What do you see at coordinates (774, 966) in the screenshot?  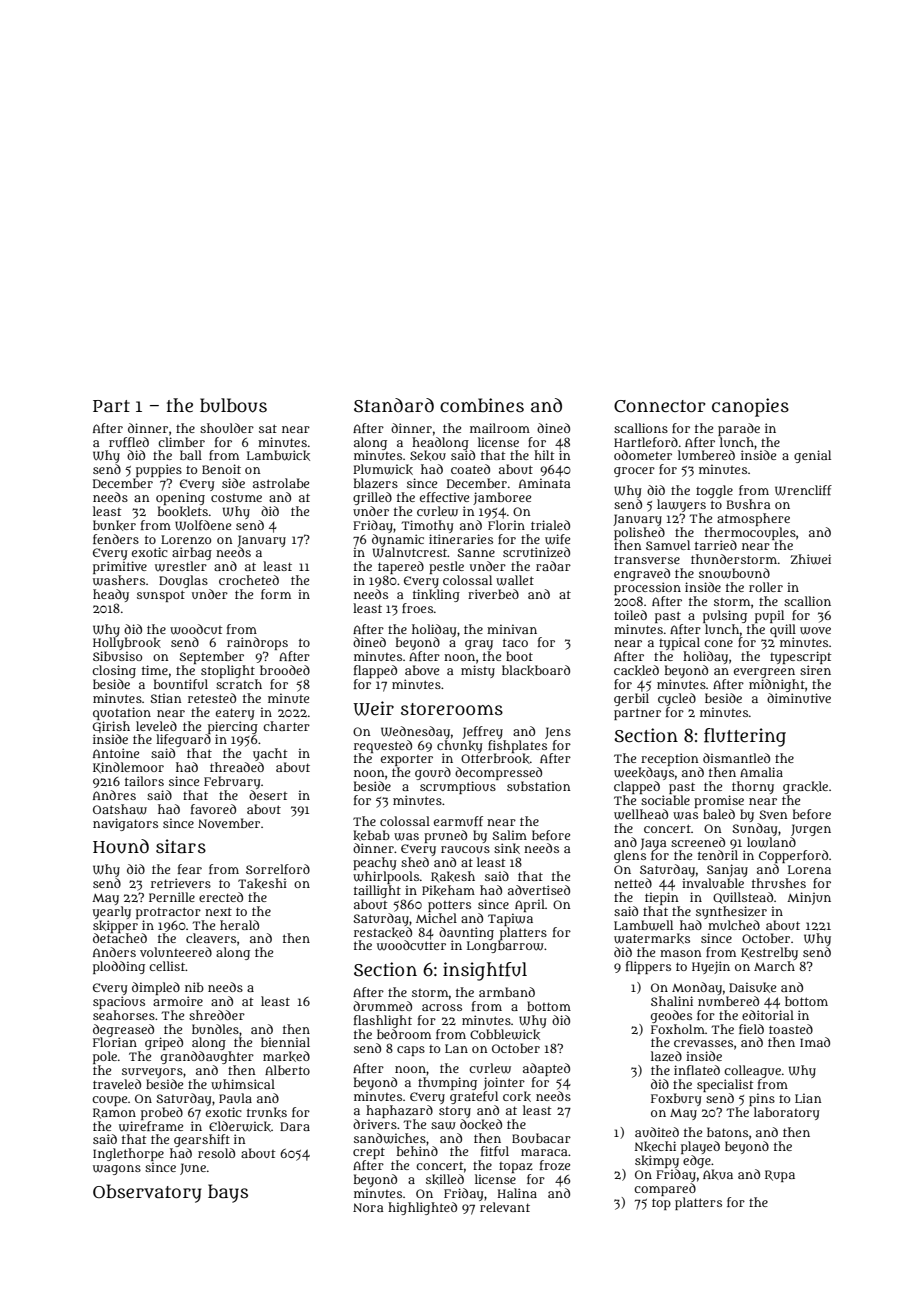 I see `March` at bounding box center [774, 966].
